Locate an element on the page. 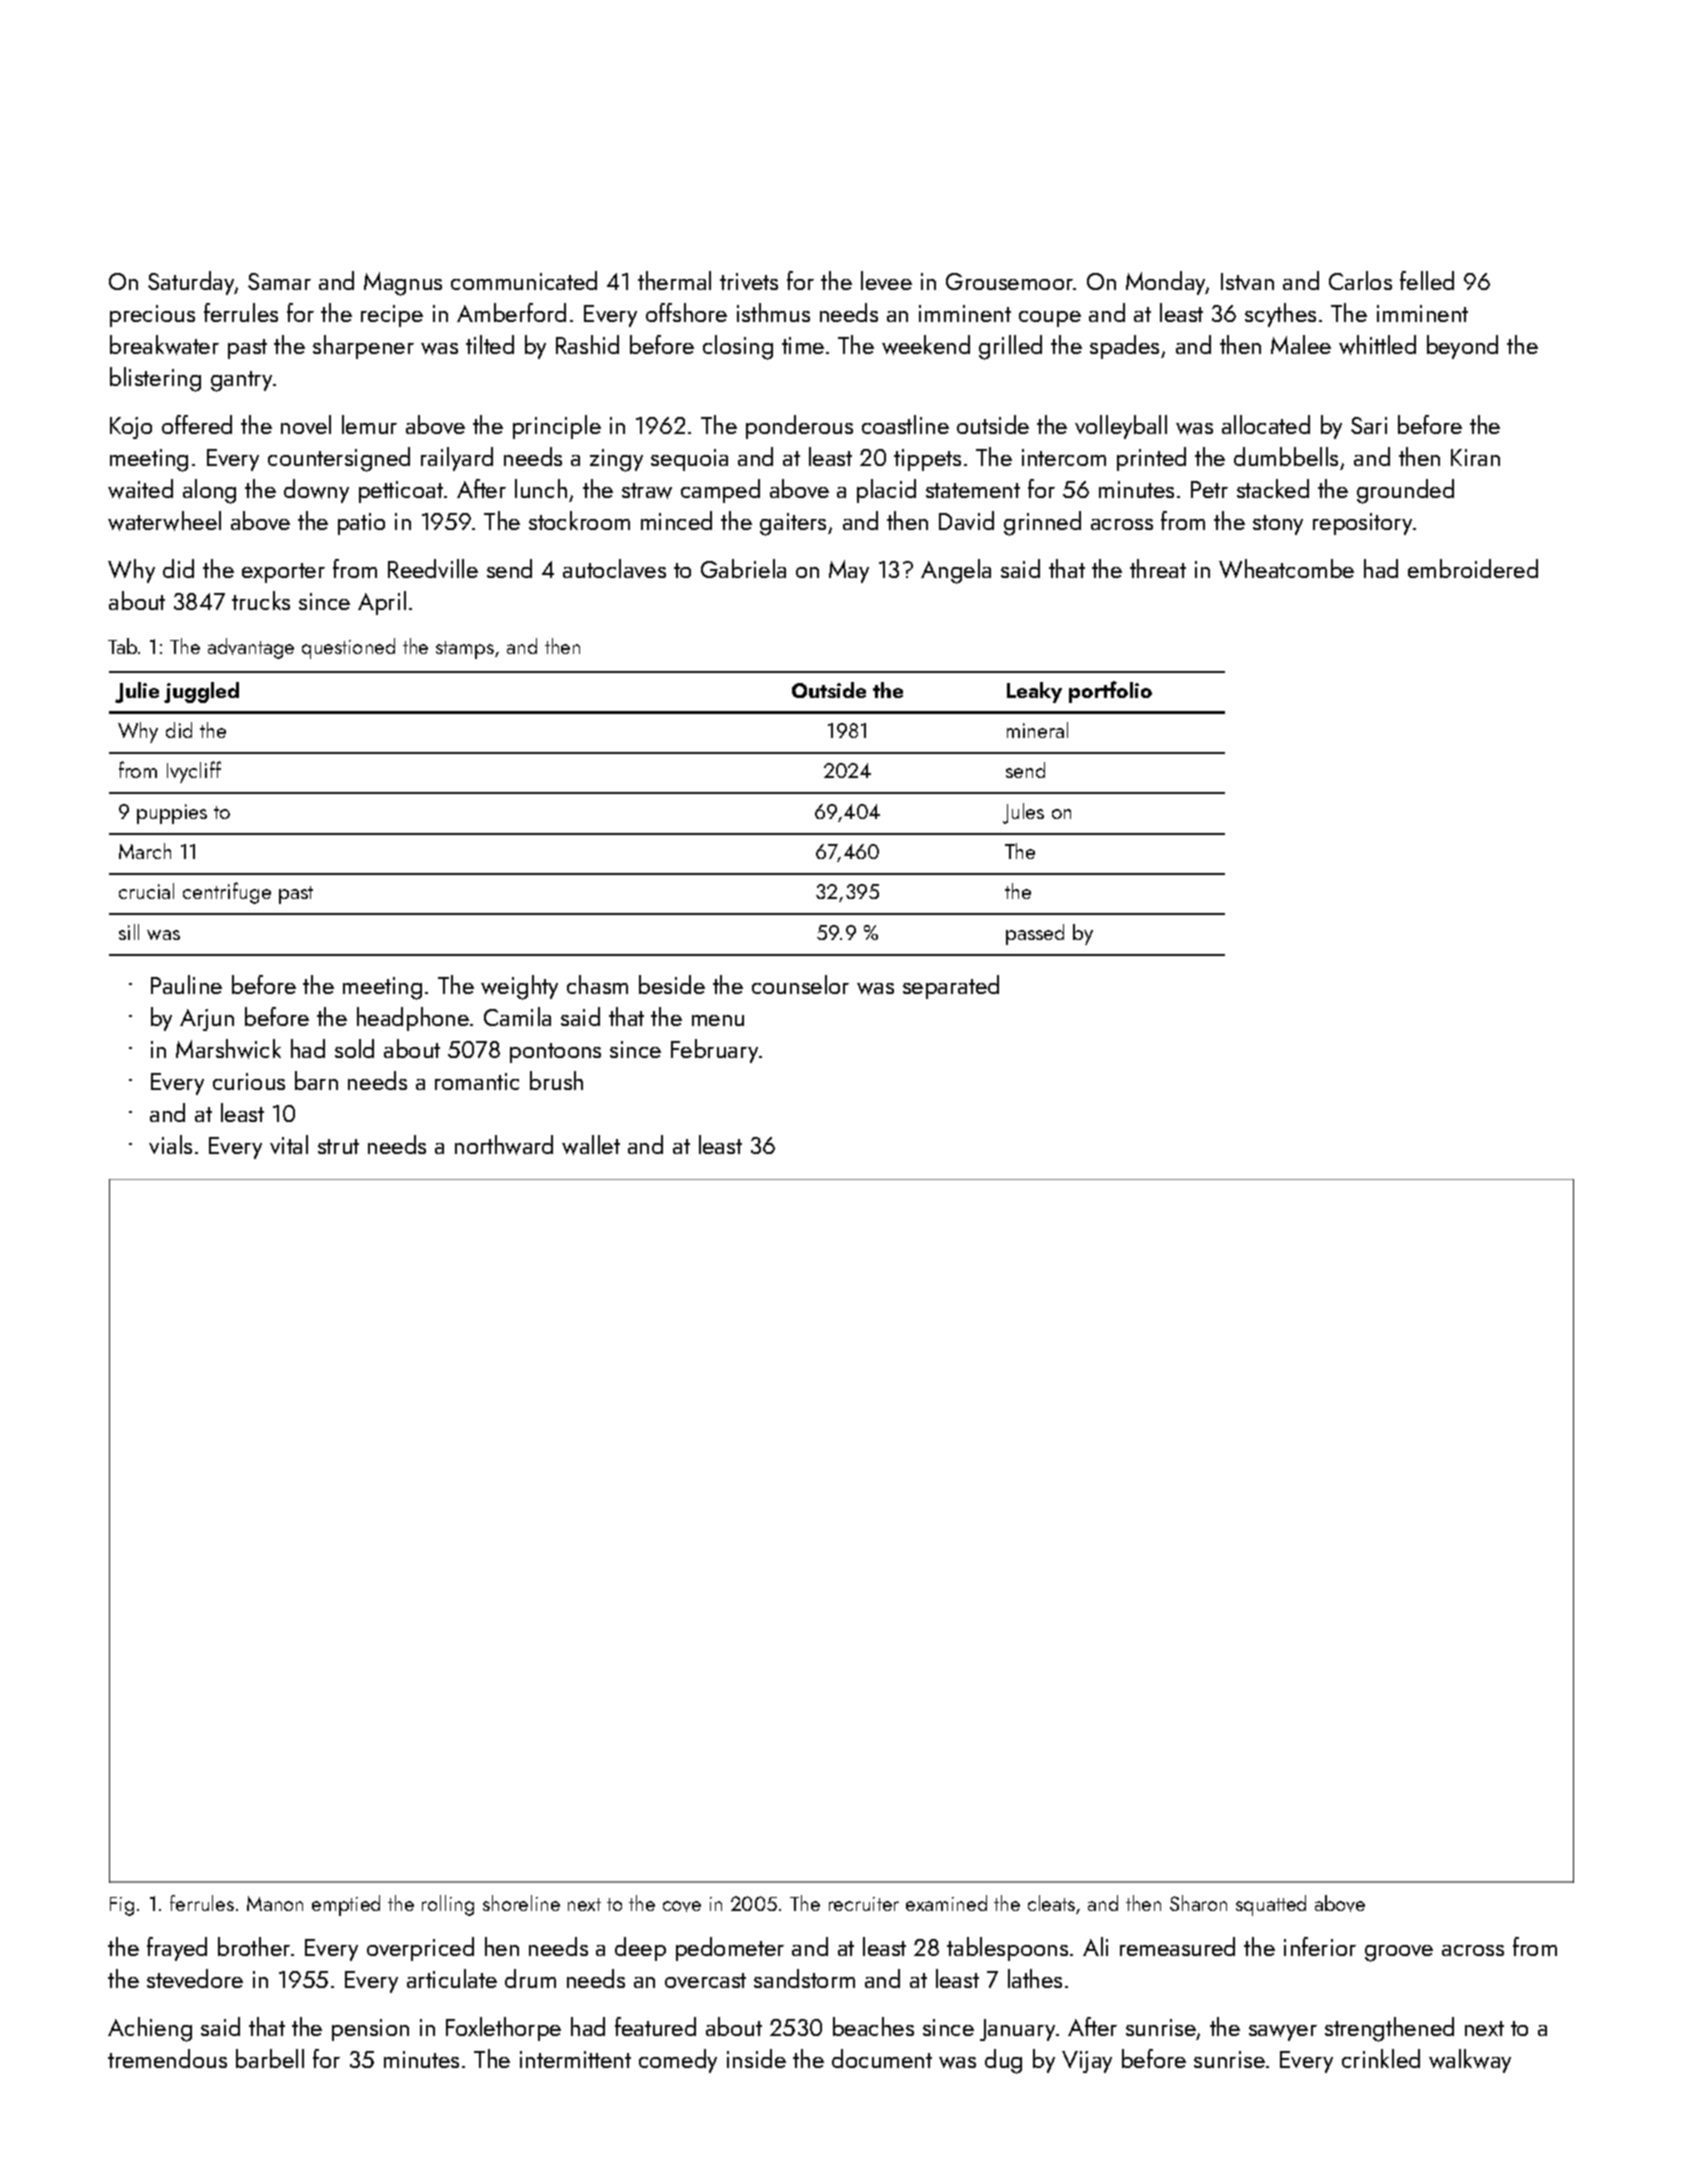 This page has width=1683, height=2178. wallet is located at coordinates (591, 1145).
